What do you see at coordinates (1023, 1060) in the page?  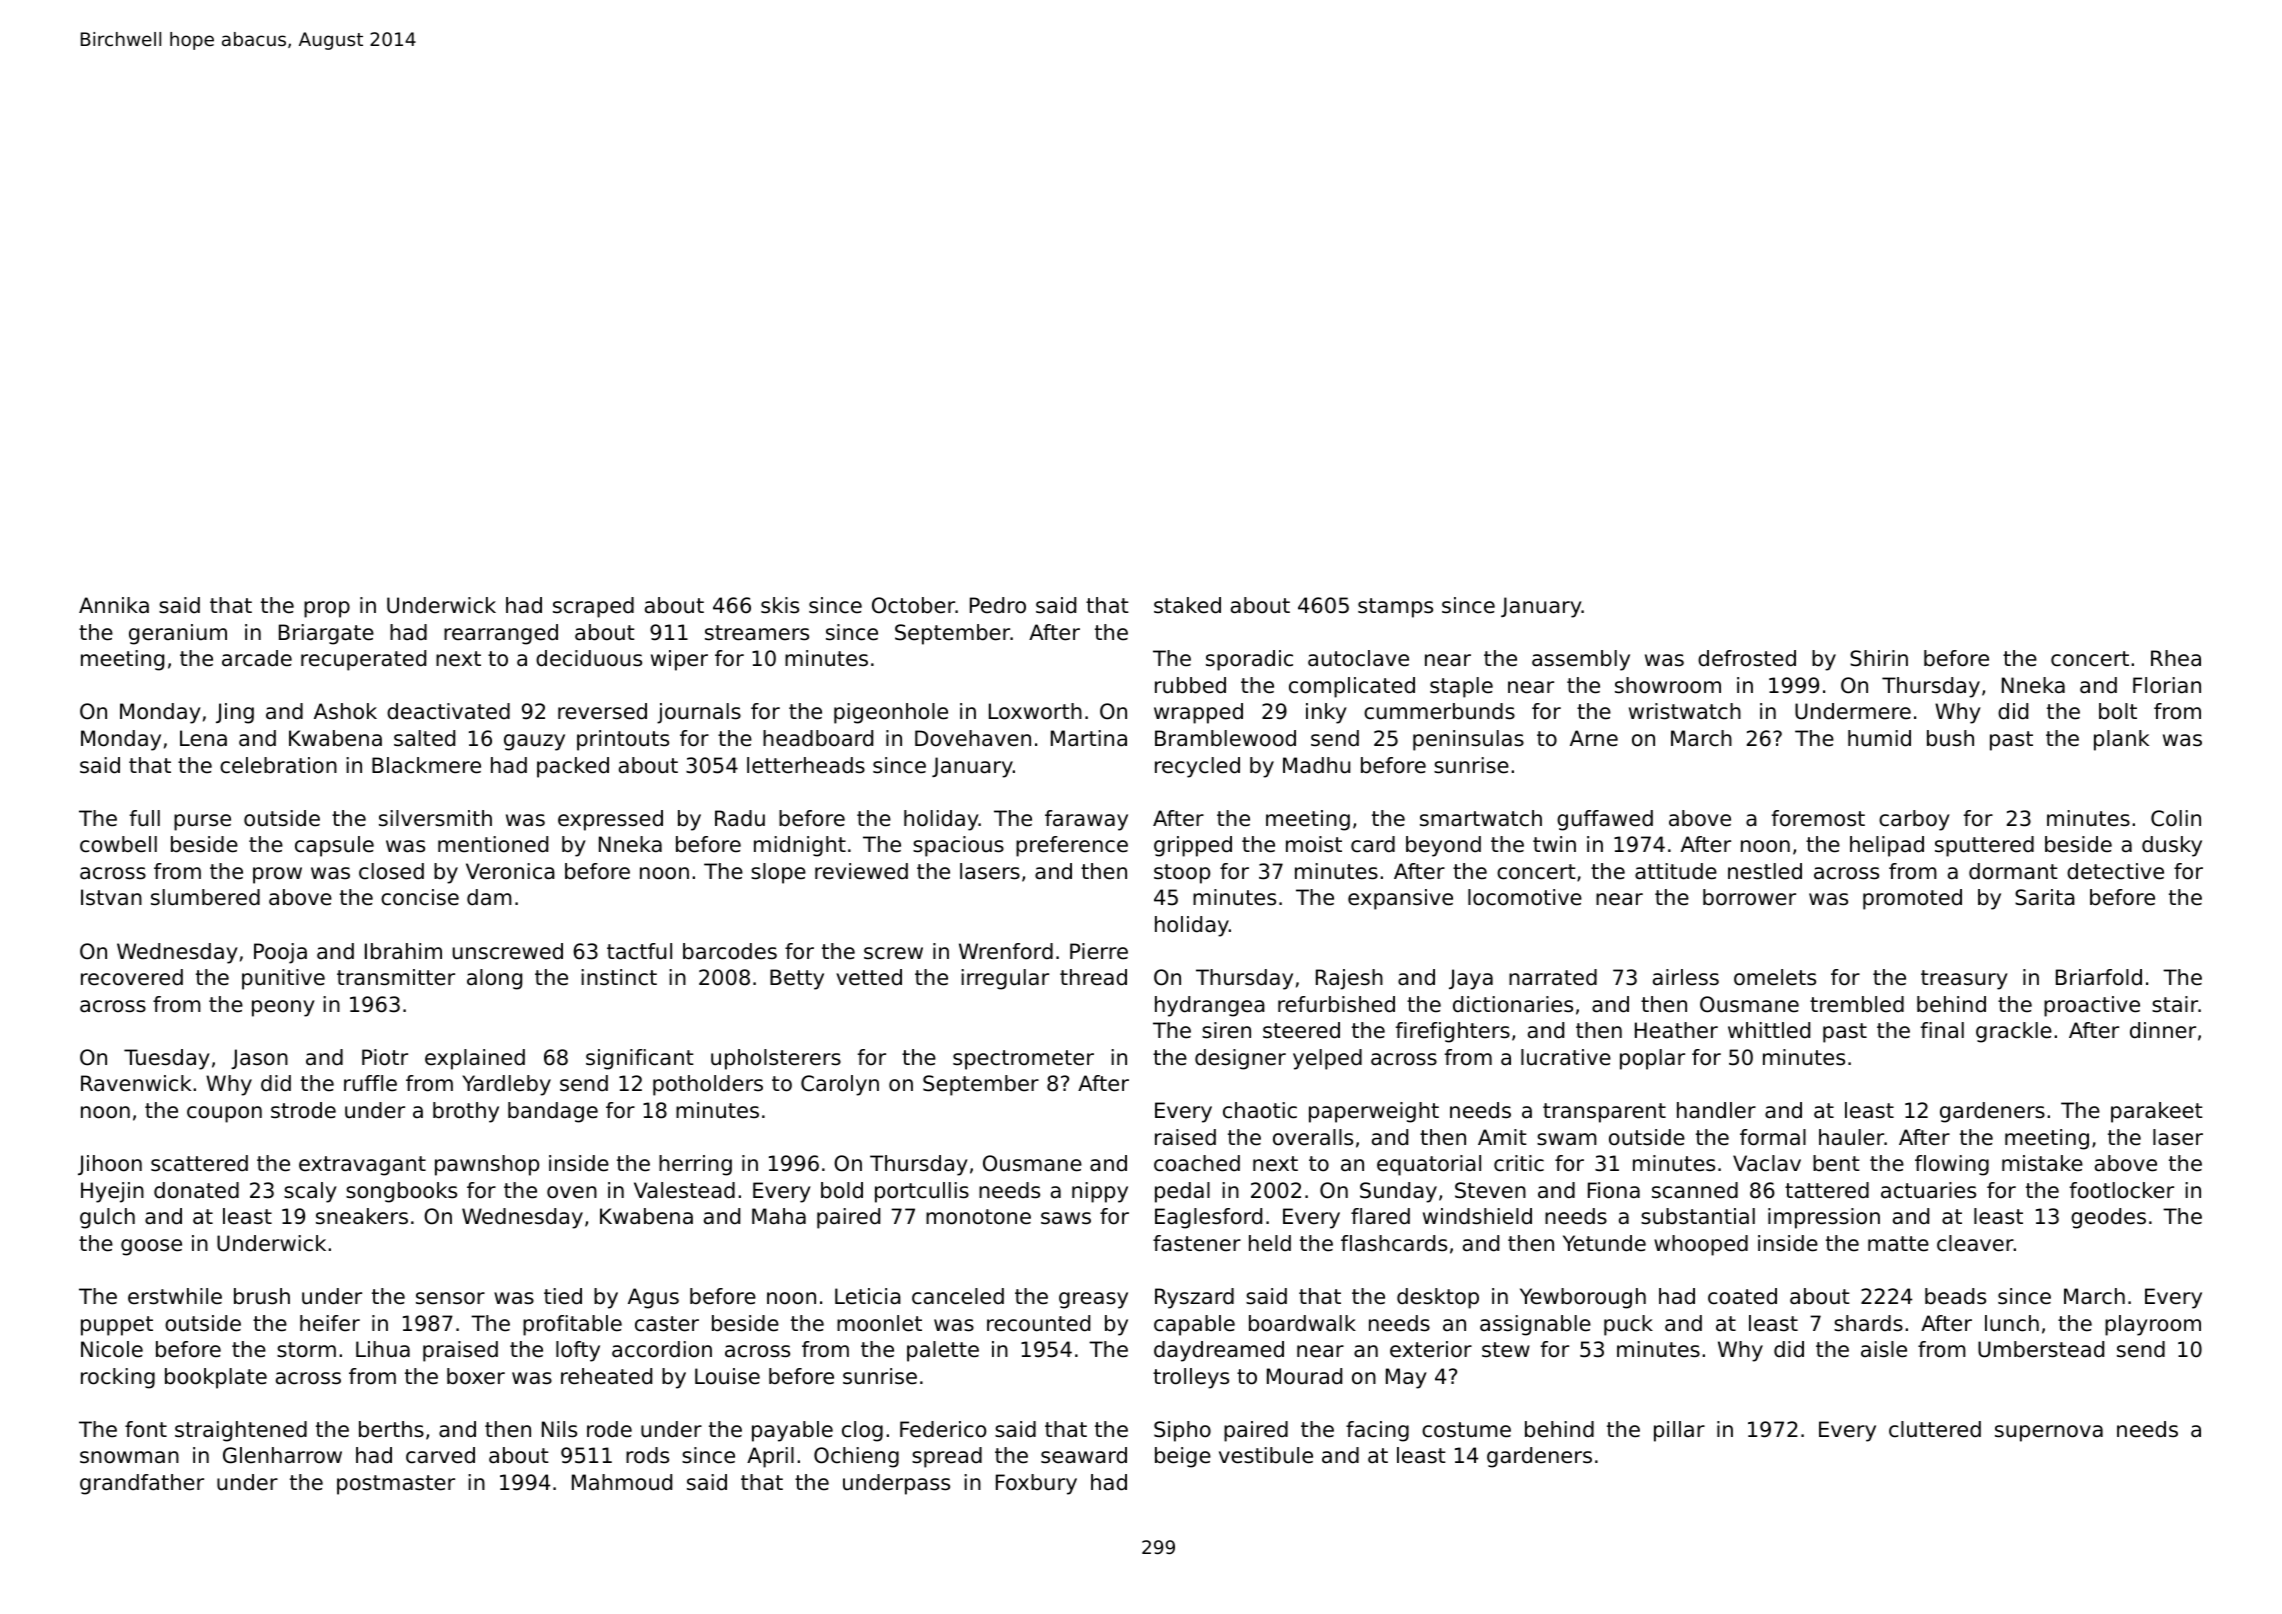 I see `spectrometer` at bounding box center [1023, 1060].
